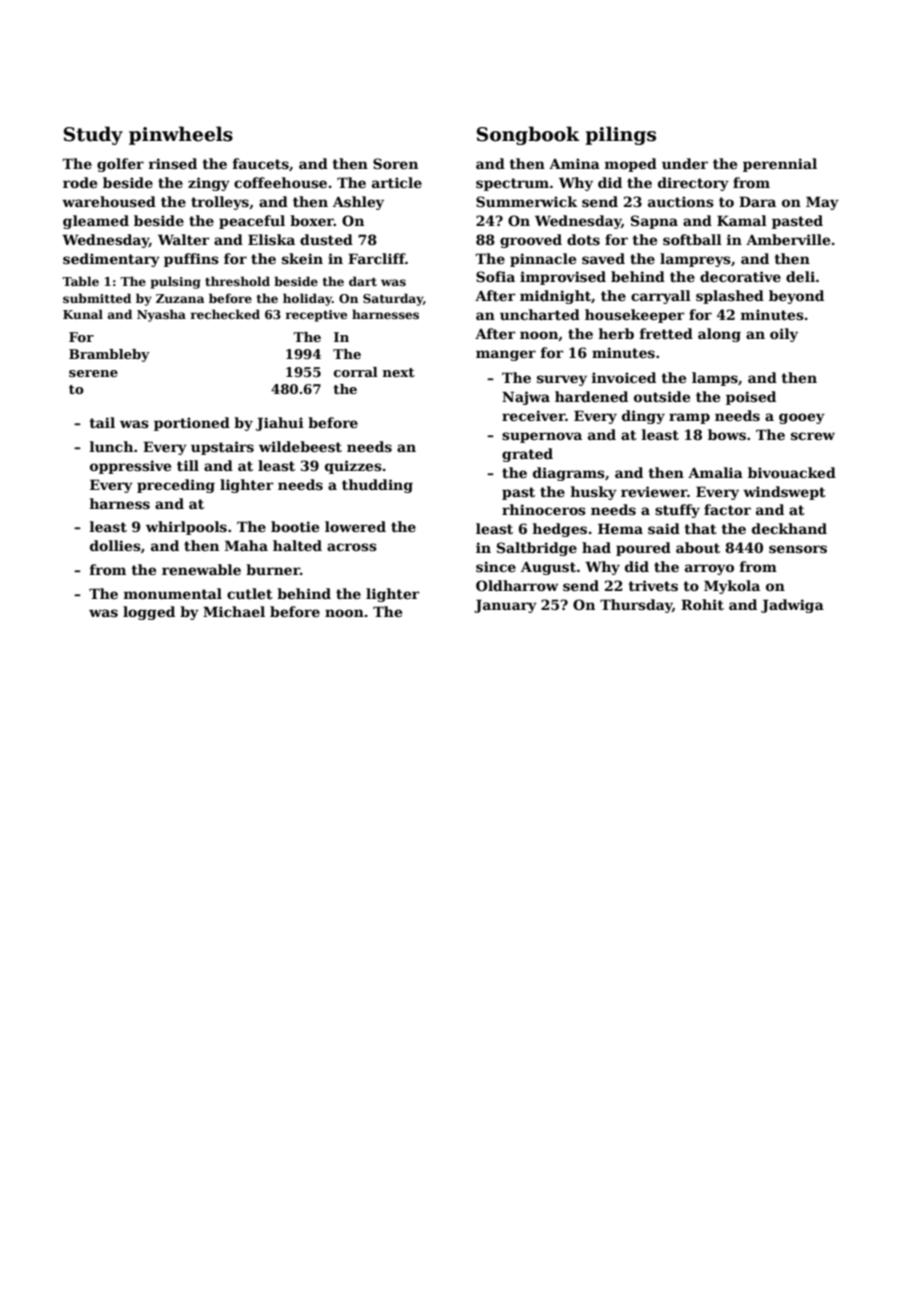 This image has width=908, height=1316. Describe the element at coordinates (562, 380) in the image. I see `survey` at that location.
